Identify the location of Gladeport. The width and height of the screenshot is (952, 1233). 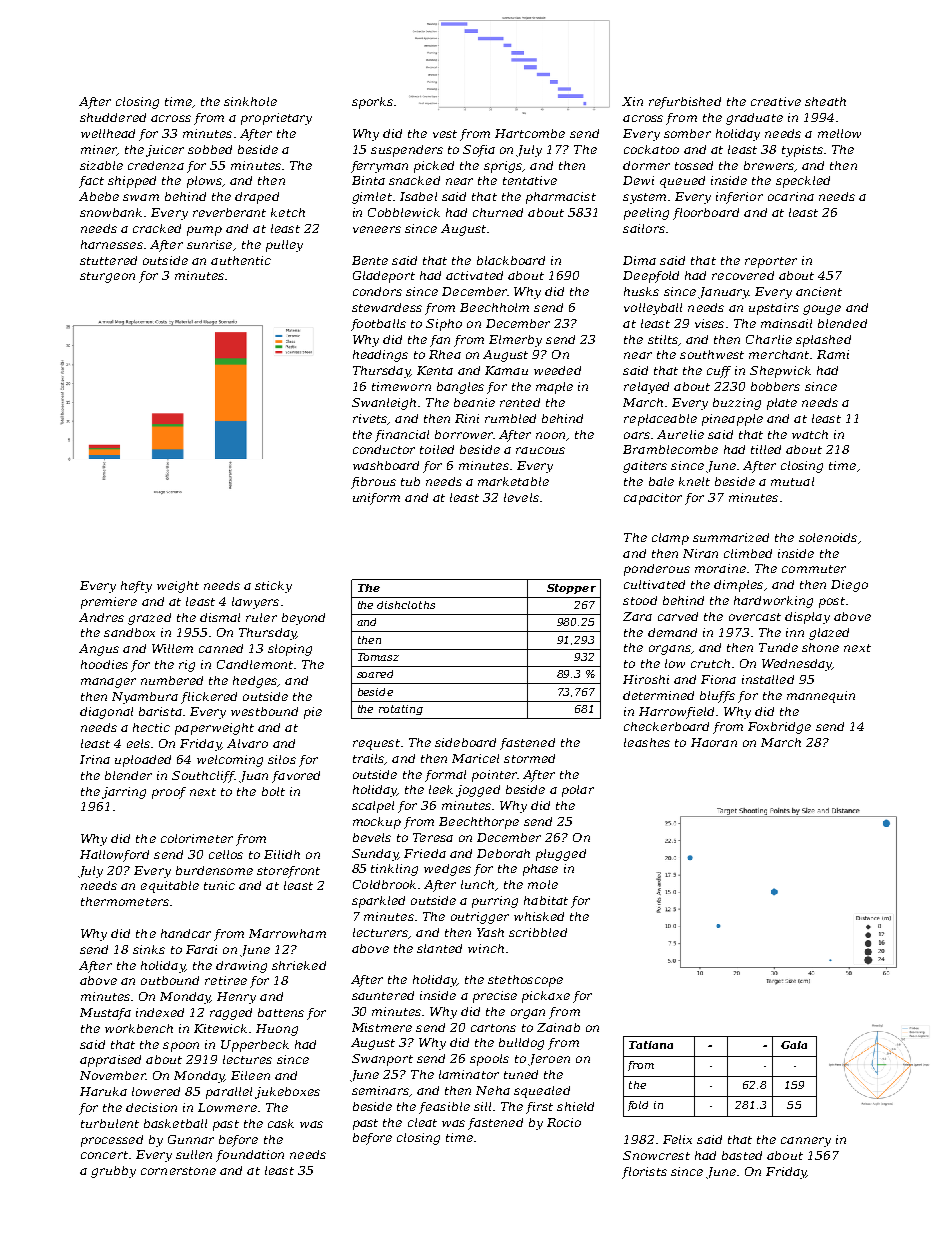
(384, 277).
